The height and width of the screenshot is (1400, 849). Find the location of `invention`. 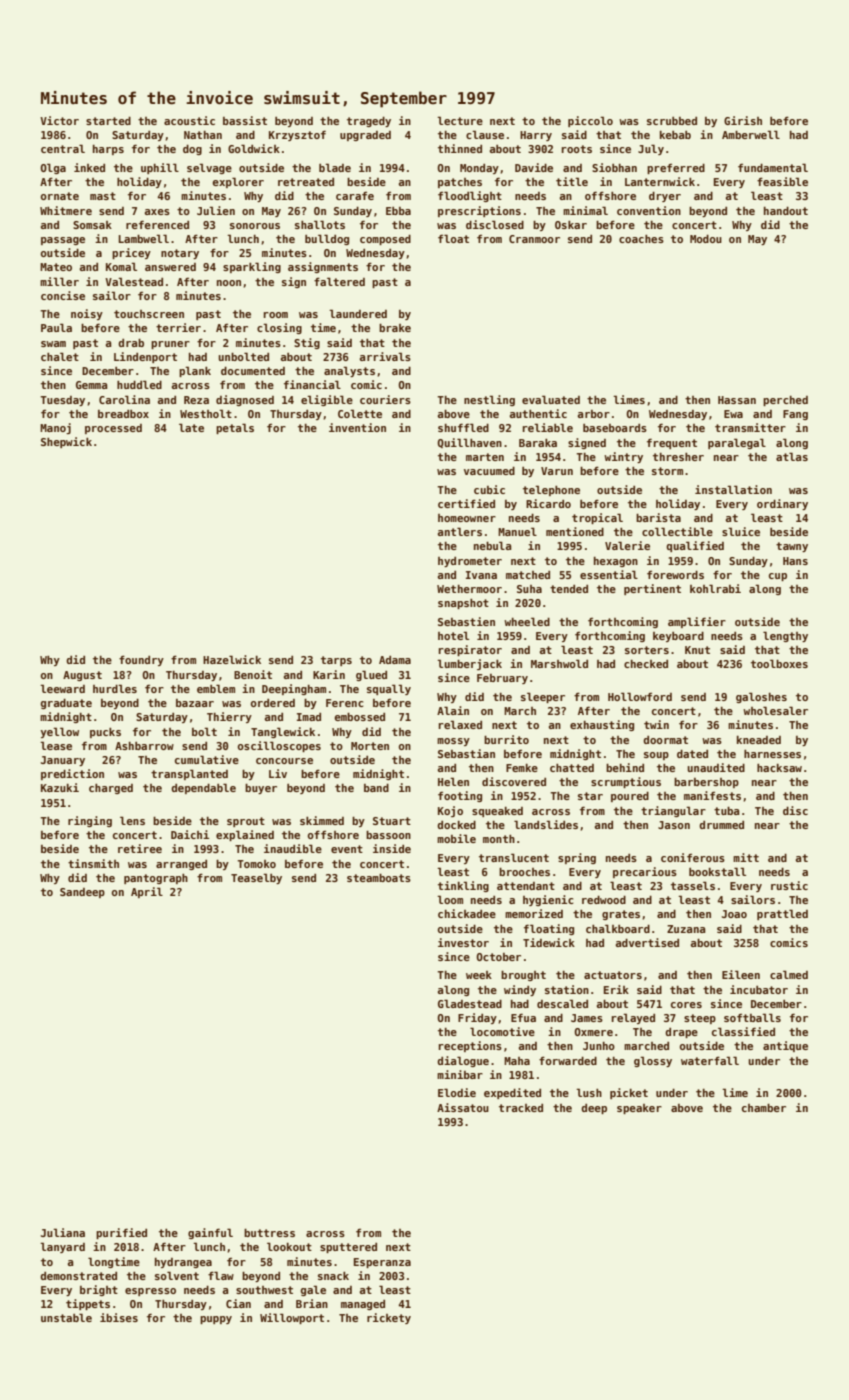

invention is located at coordinates (357, 427).
